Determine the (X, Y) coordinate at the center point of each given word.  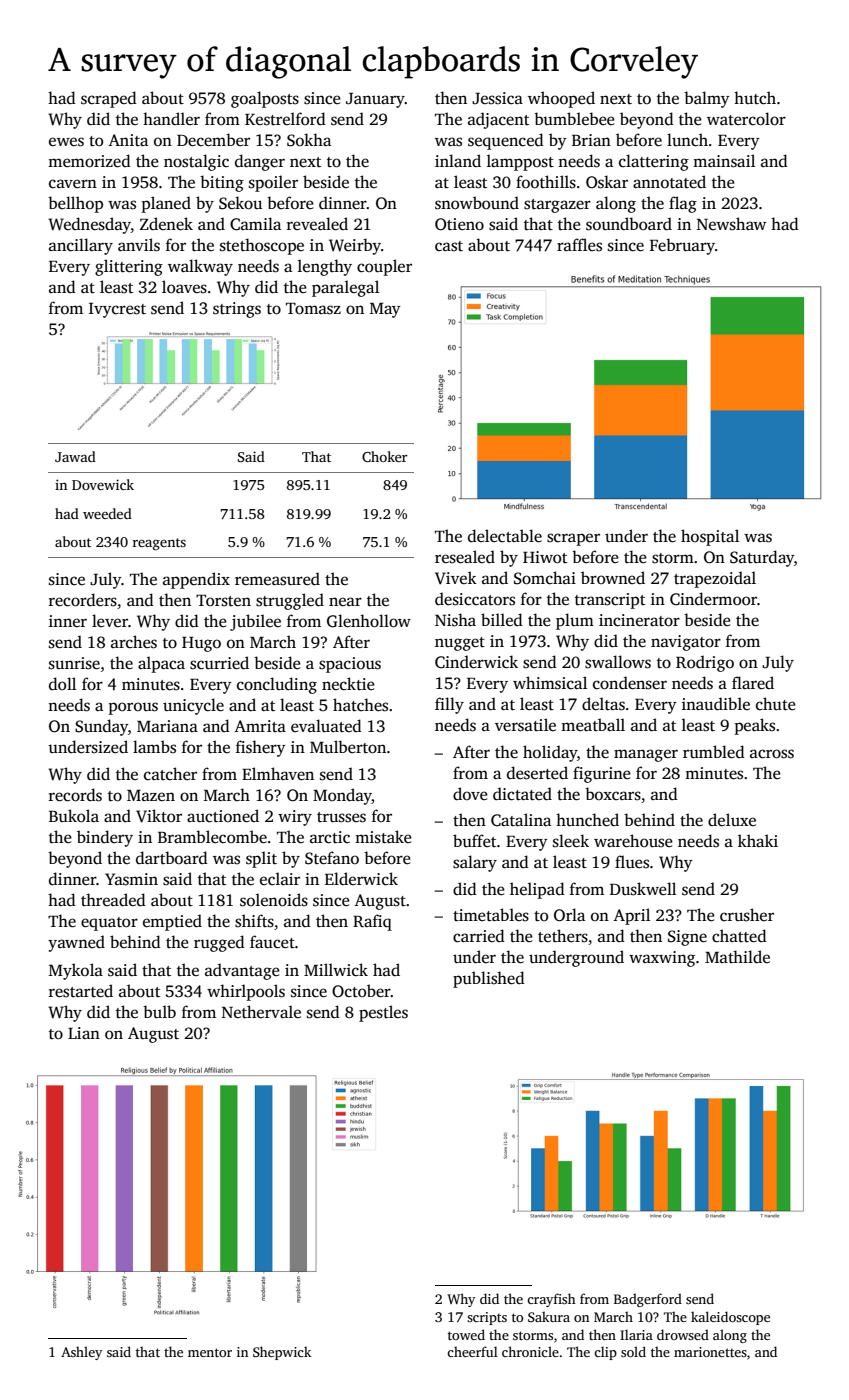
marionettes (710, 1352)
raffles (579, 245)
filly (449, 705)
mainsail (724, 161)
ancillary (81, 246)
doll (62, 683)
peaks (755, 726)
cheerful (472, 1351)
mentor (210, 1352)
